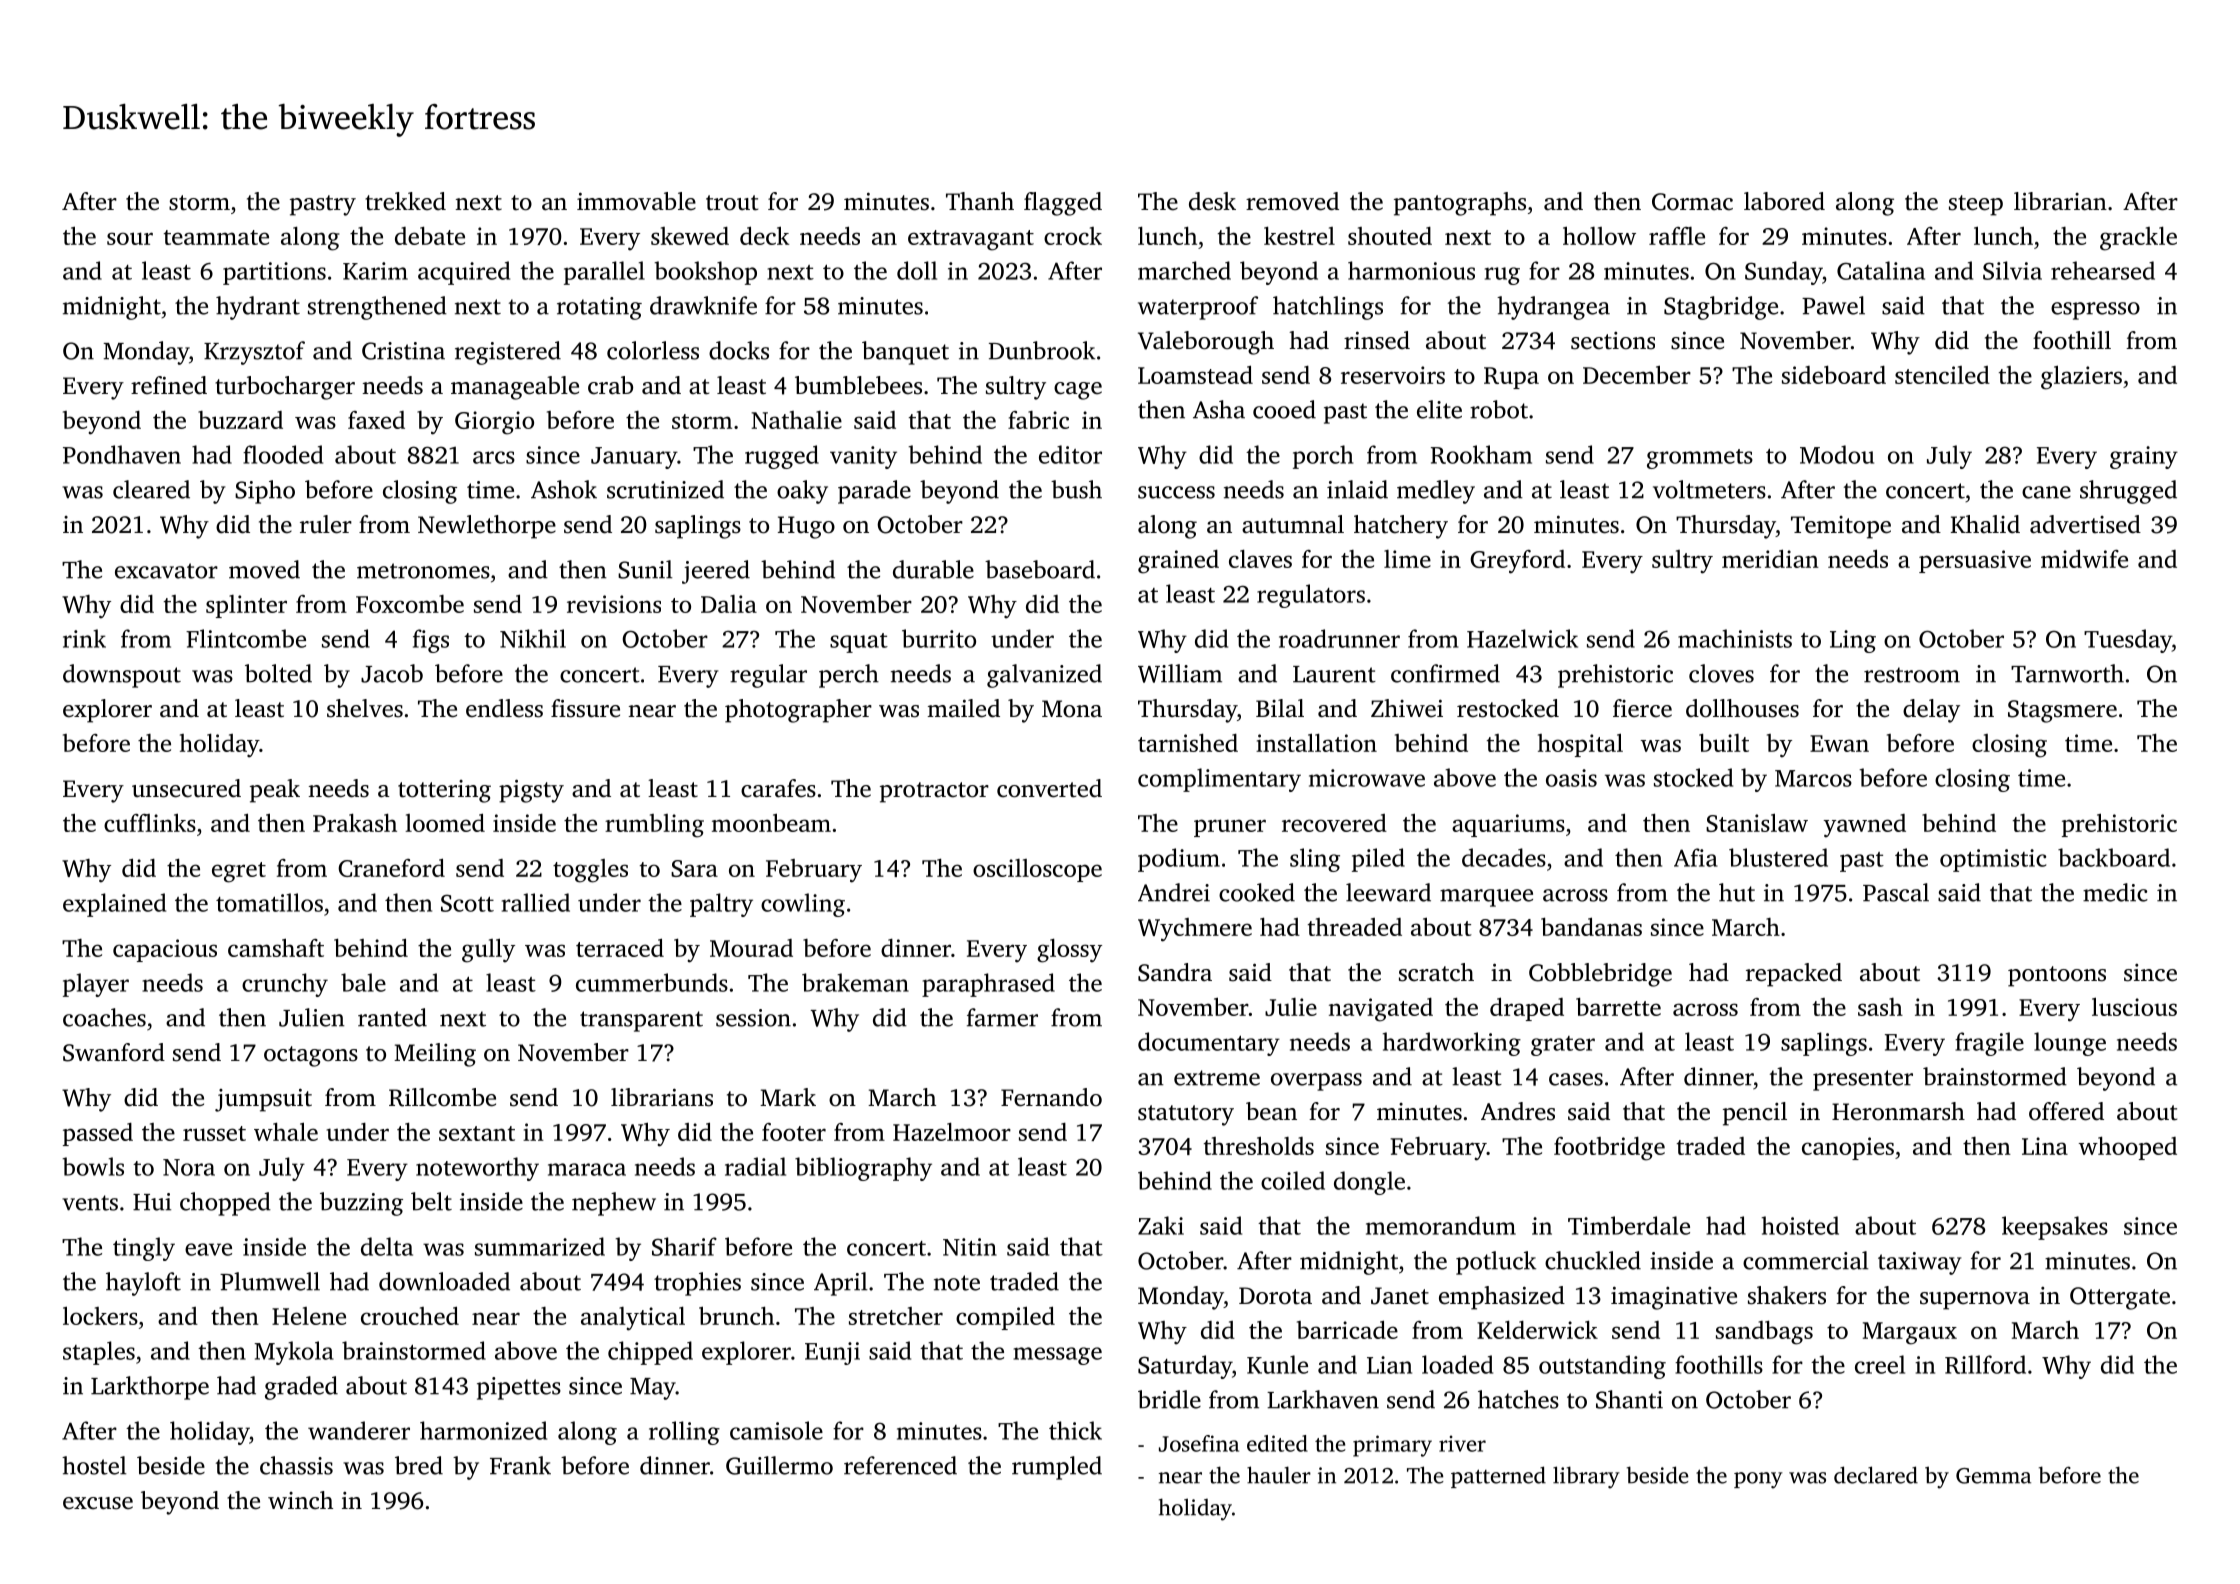 The image size is (2240, 1584). What do you see at coordinates (905, 353) in the image?
I see `banquet` at bounding box center [905, 353].
